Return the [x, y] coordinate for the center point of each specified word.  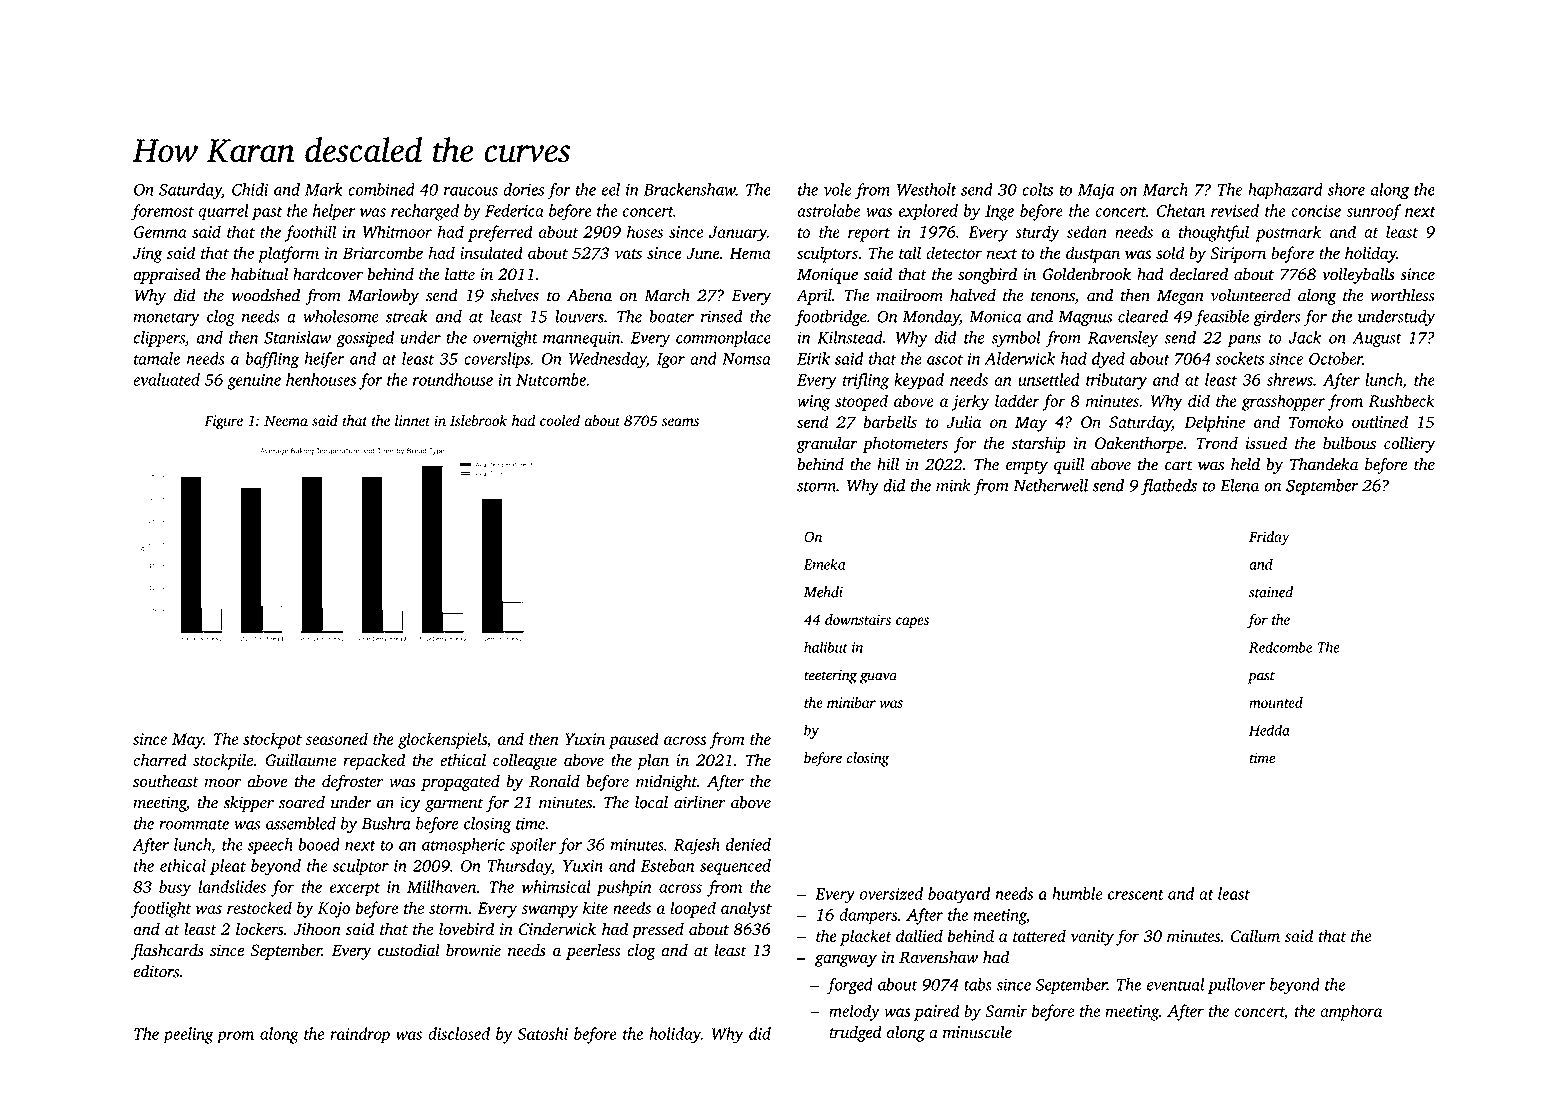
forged [850, 986]
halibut [826, 647]
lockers [260, 929]
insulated [491, 252]
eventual [1175, 984]
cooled [560, 420]
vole [837, 189]
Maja [1096, 192]
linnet [412, 420]
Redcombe [1280, 647]
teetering [830, 677]
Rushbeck [1402, 400]
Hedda [1269, 730]
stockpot [272, 740]
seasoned [337, 738]
